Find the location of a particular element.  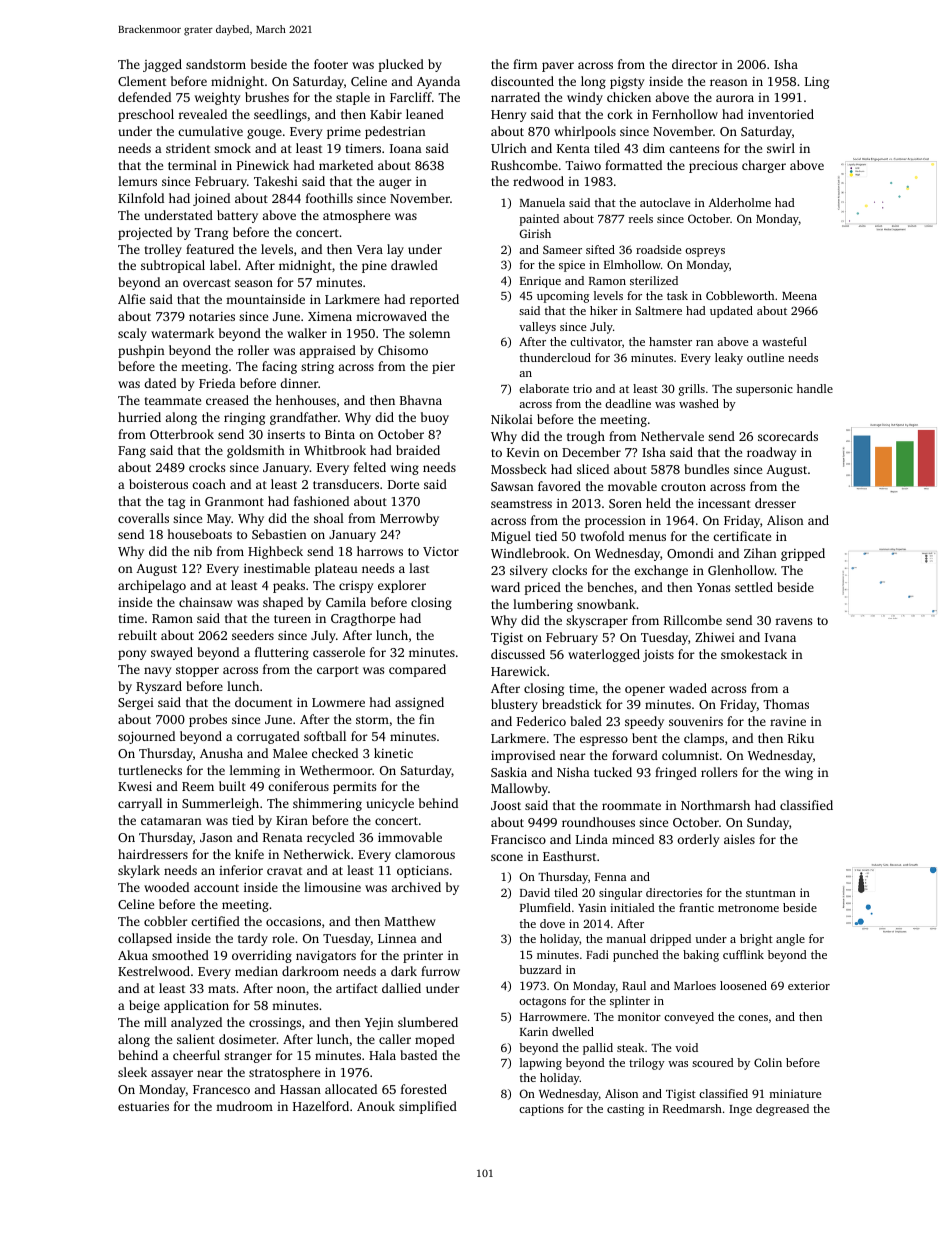

hamster is located at coordinates (670, 341).
